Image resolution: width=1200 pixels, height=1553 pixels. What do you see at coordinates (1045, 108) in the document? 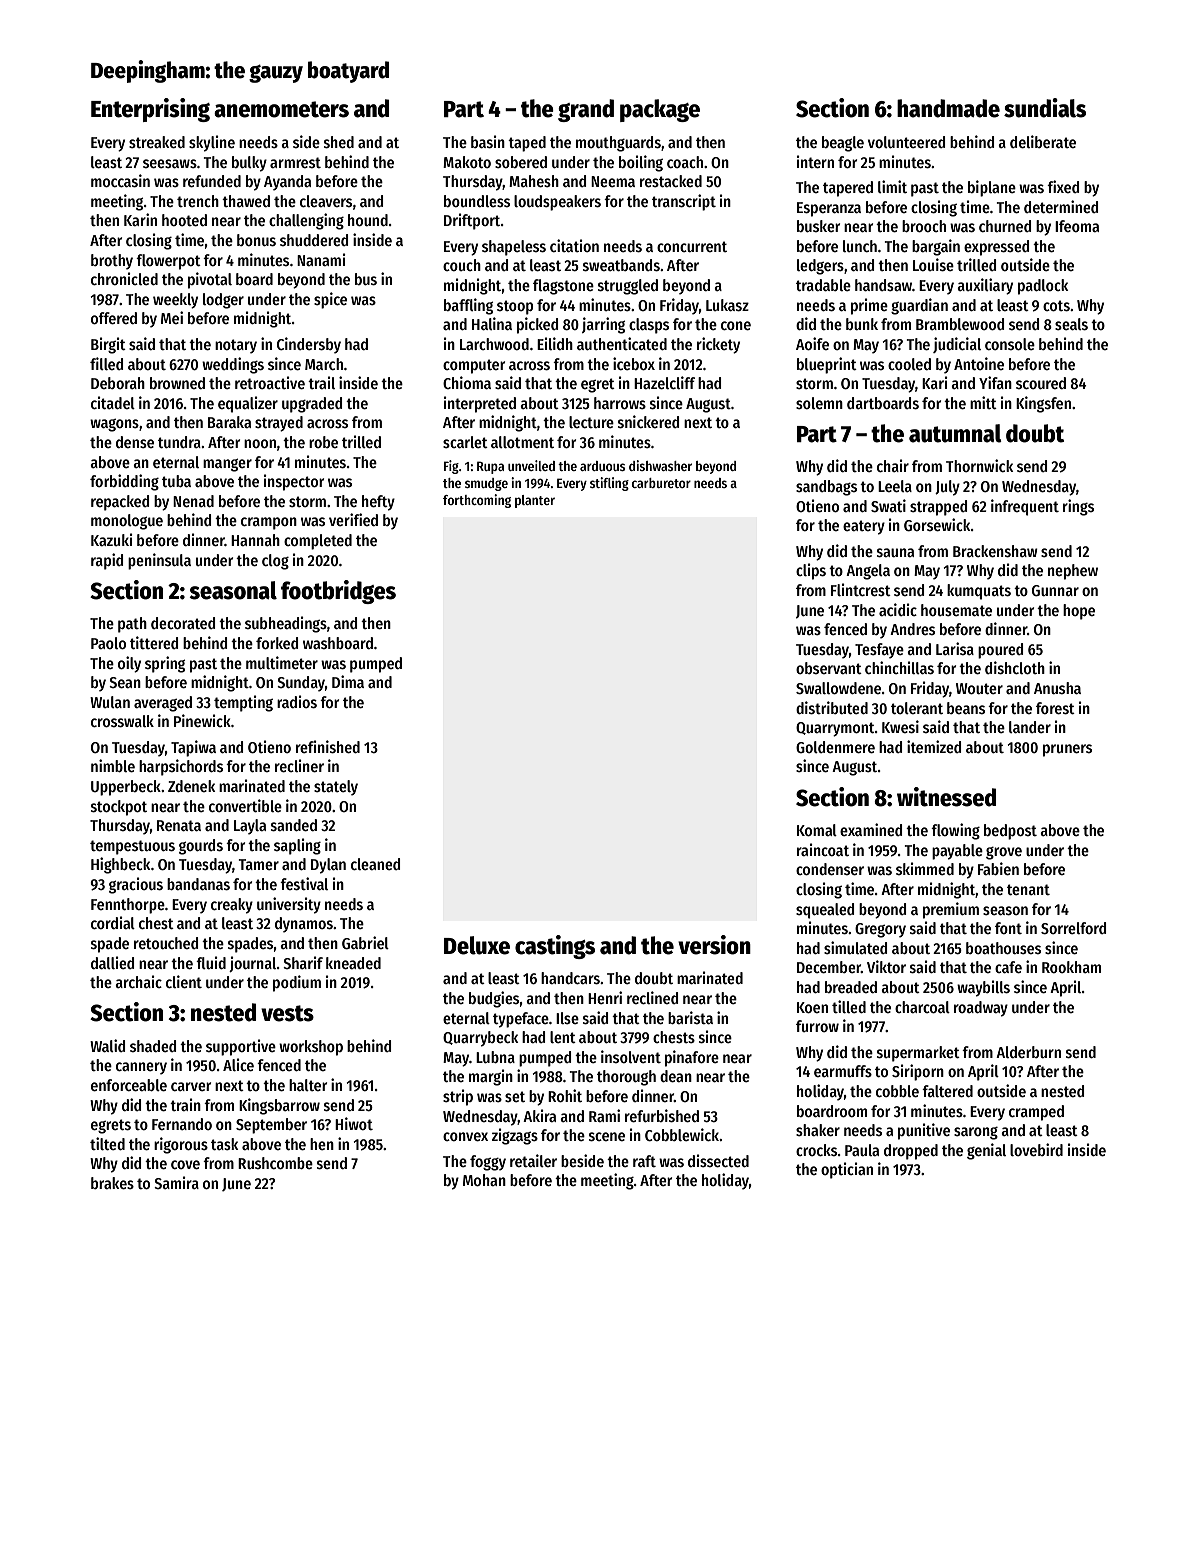
I see `sundials` at bounding box center [1045, 108].
